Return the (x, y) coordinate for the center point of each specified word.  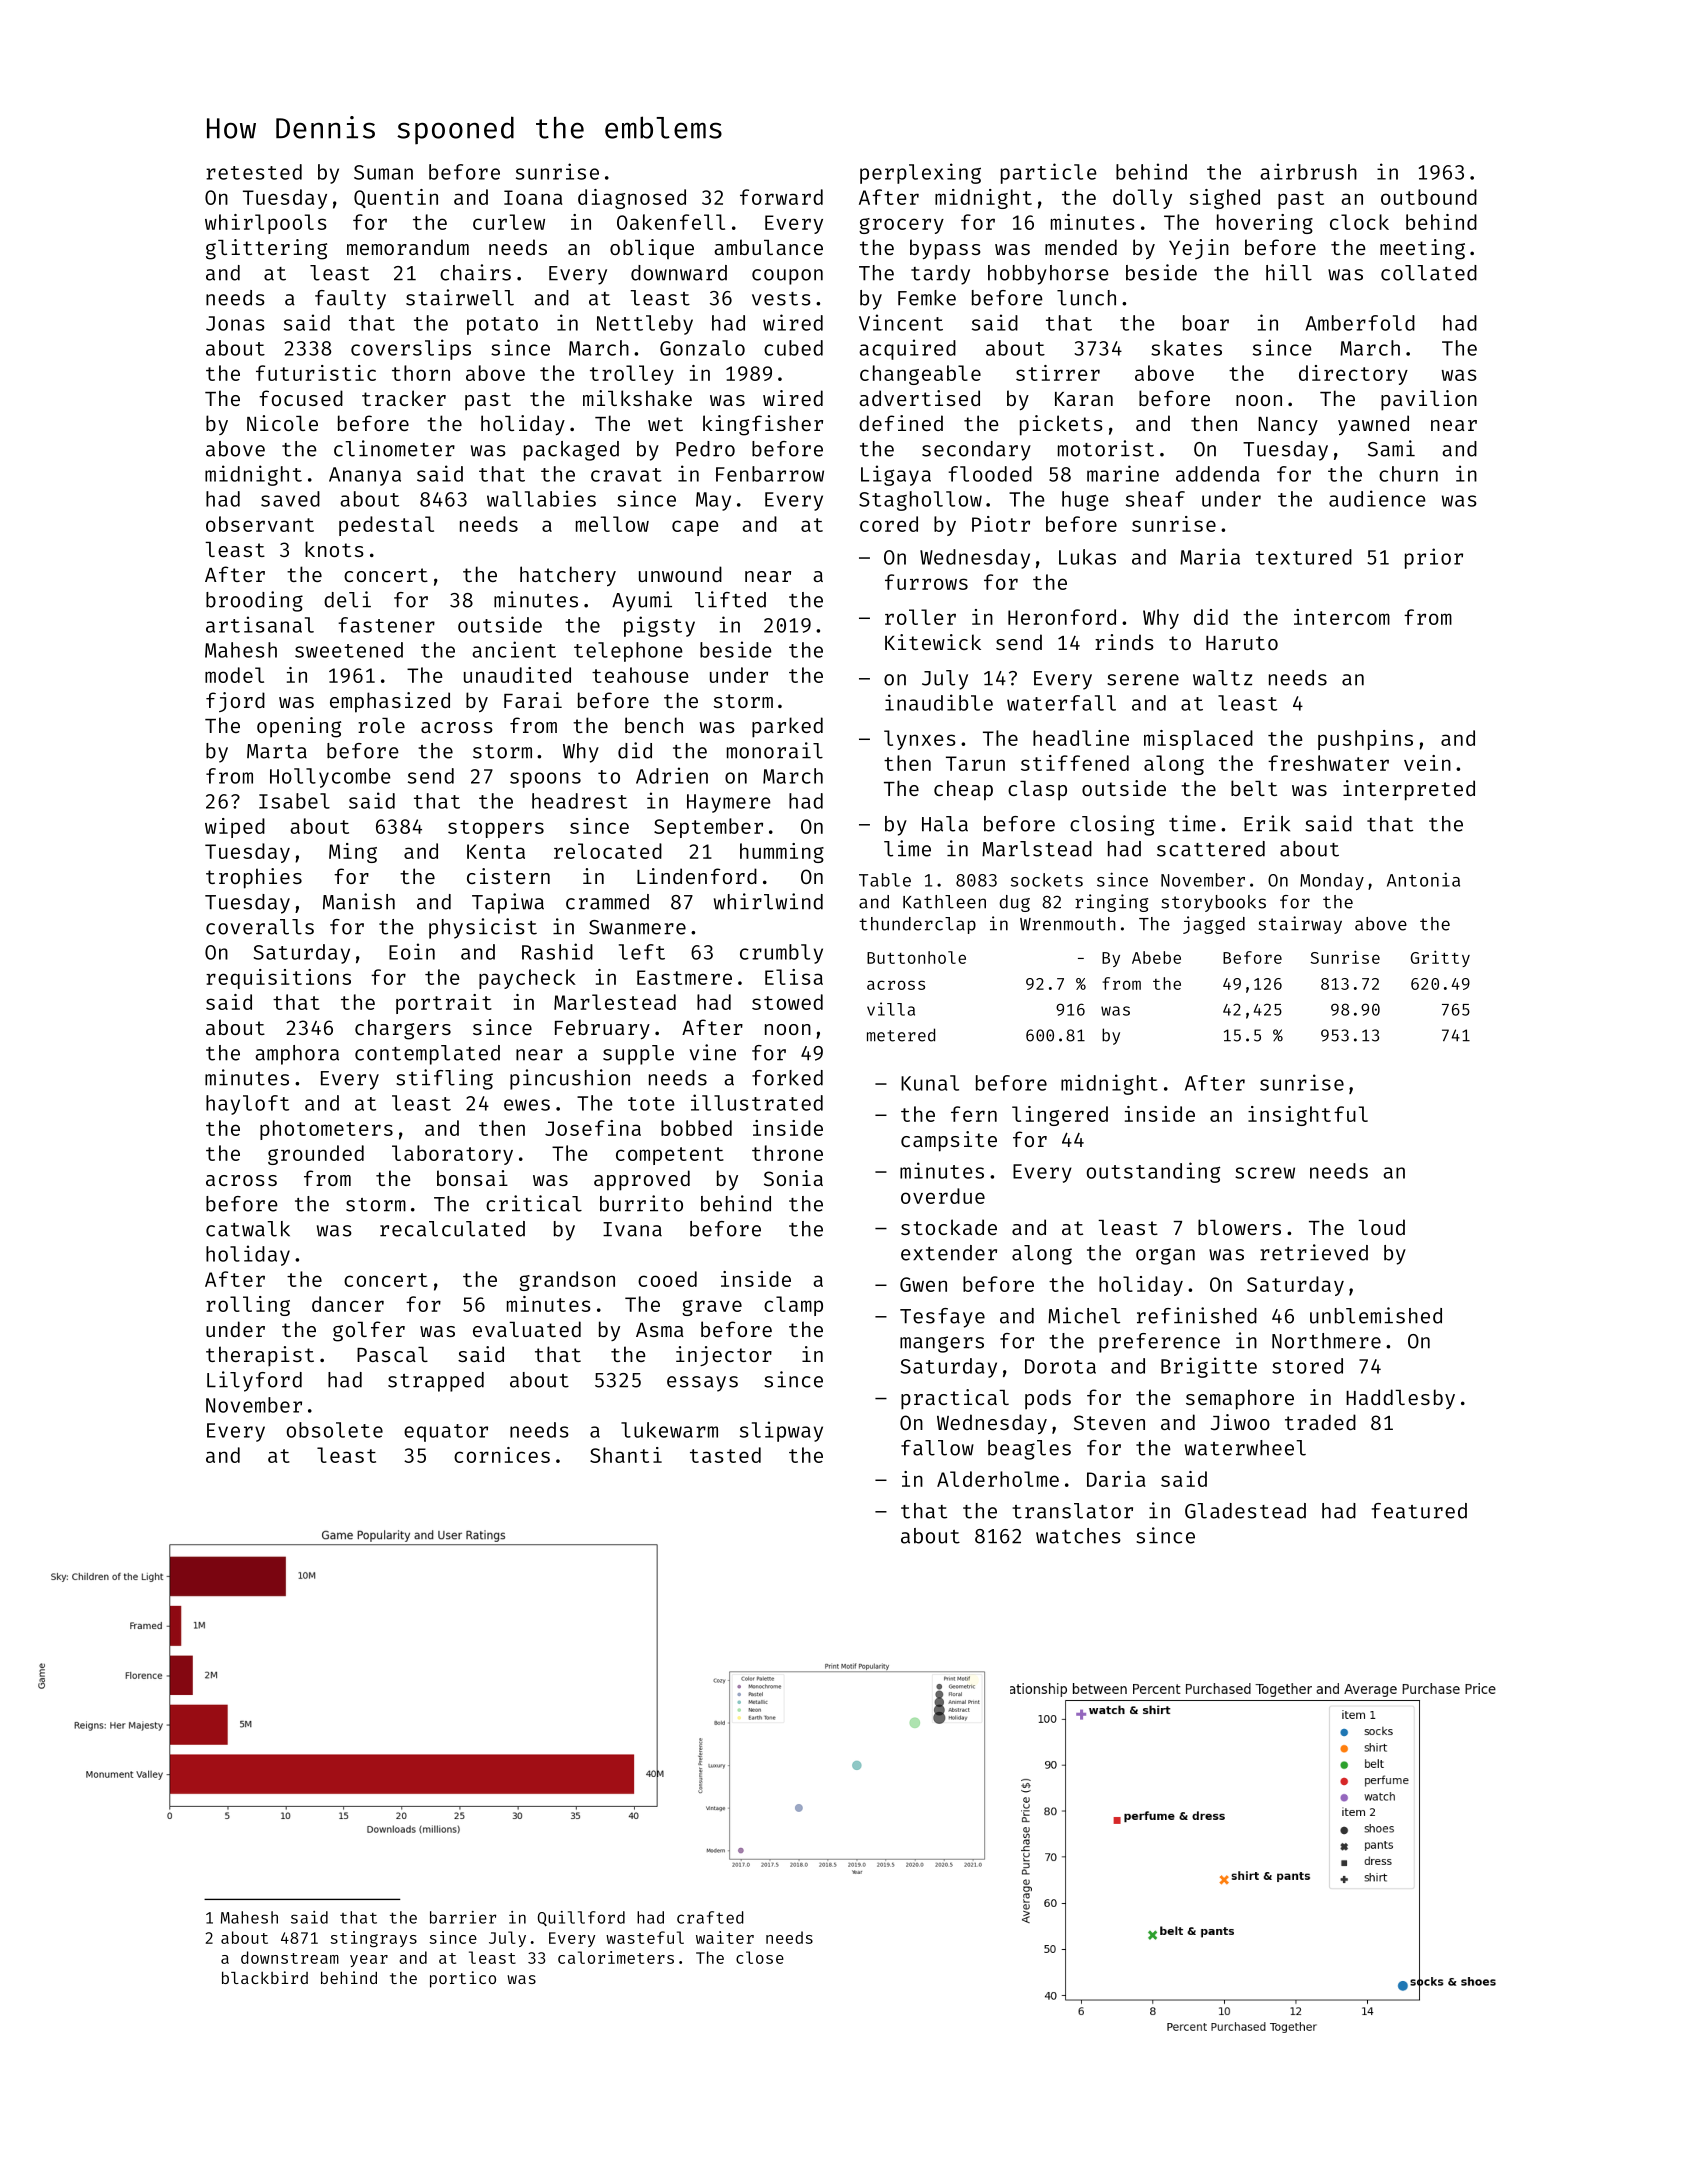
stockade (949, 1227)
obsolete (335, 1430)
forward (781, 197)
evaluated (527, 1329)
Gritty (1440, 959)
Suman (383, 172)
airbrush (1308, 171)
